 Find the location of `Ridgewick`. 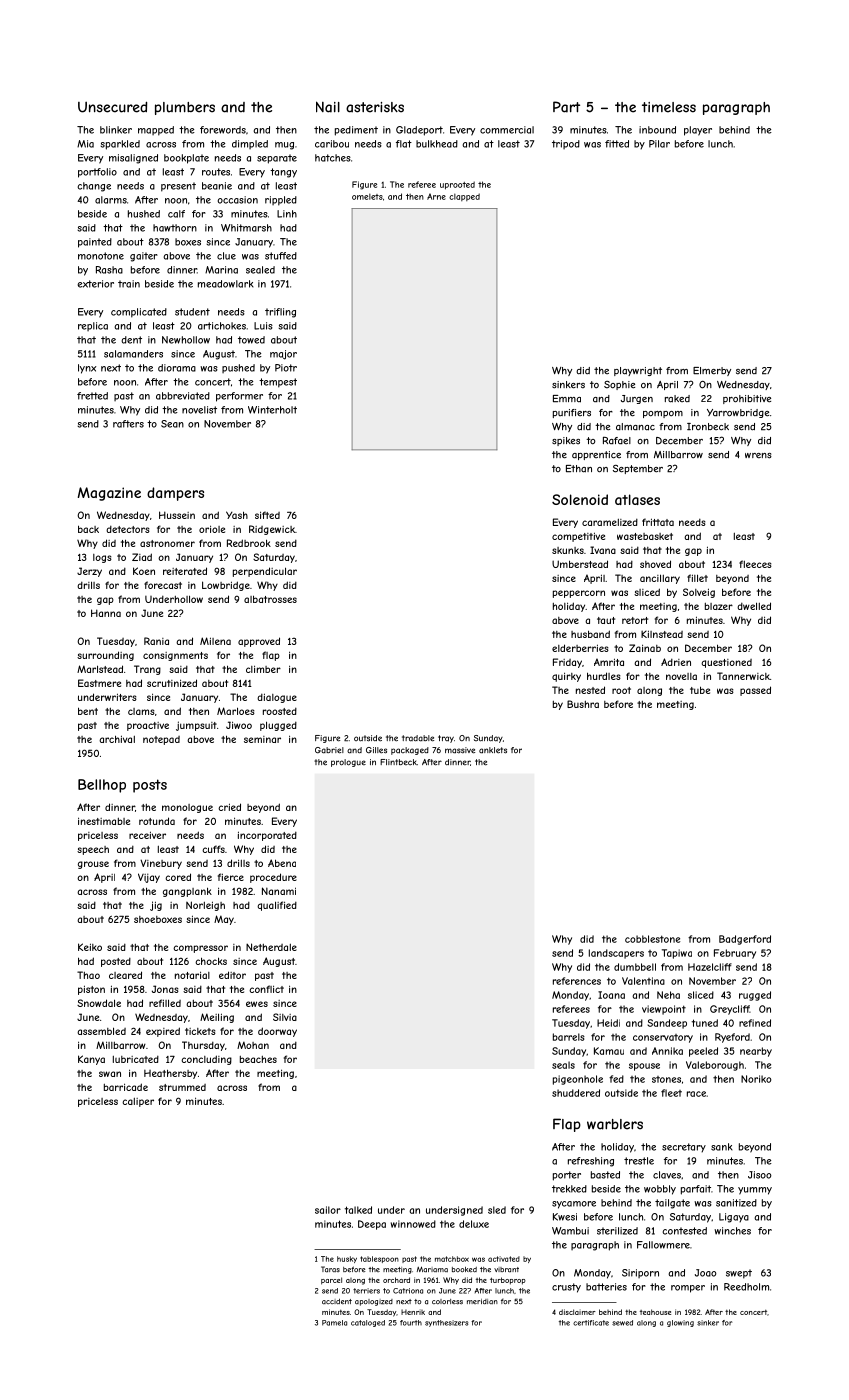

Ridgewick is located at coordinates (272, 530).
